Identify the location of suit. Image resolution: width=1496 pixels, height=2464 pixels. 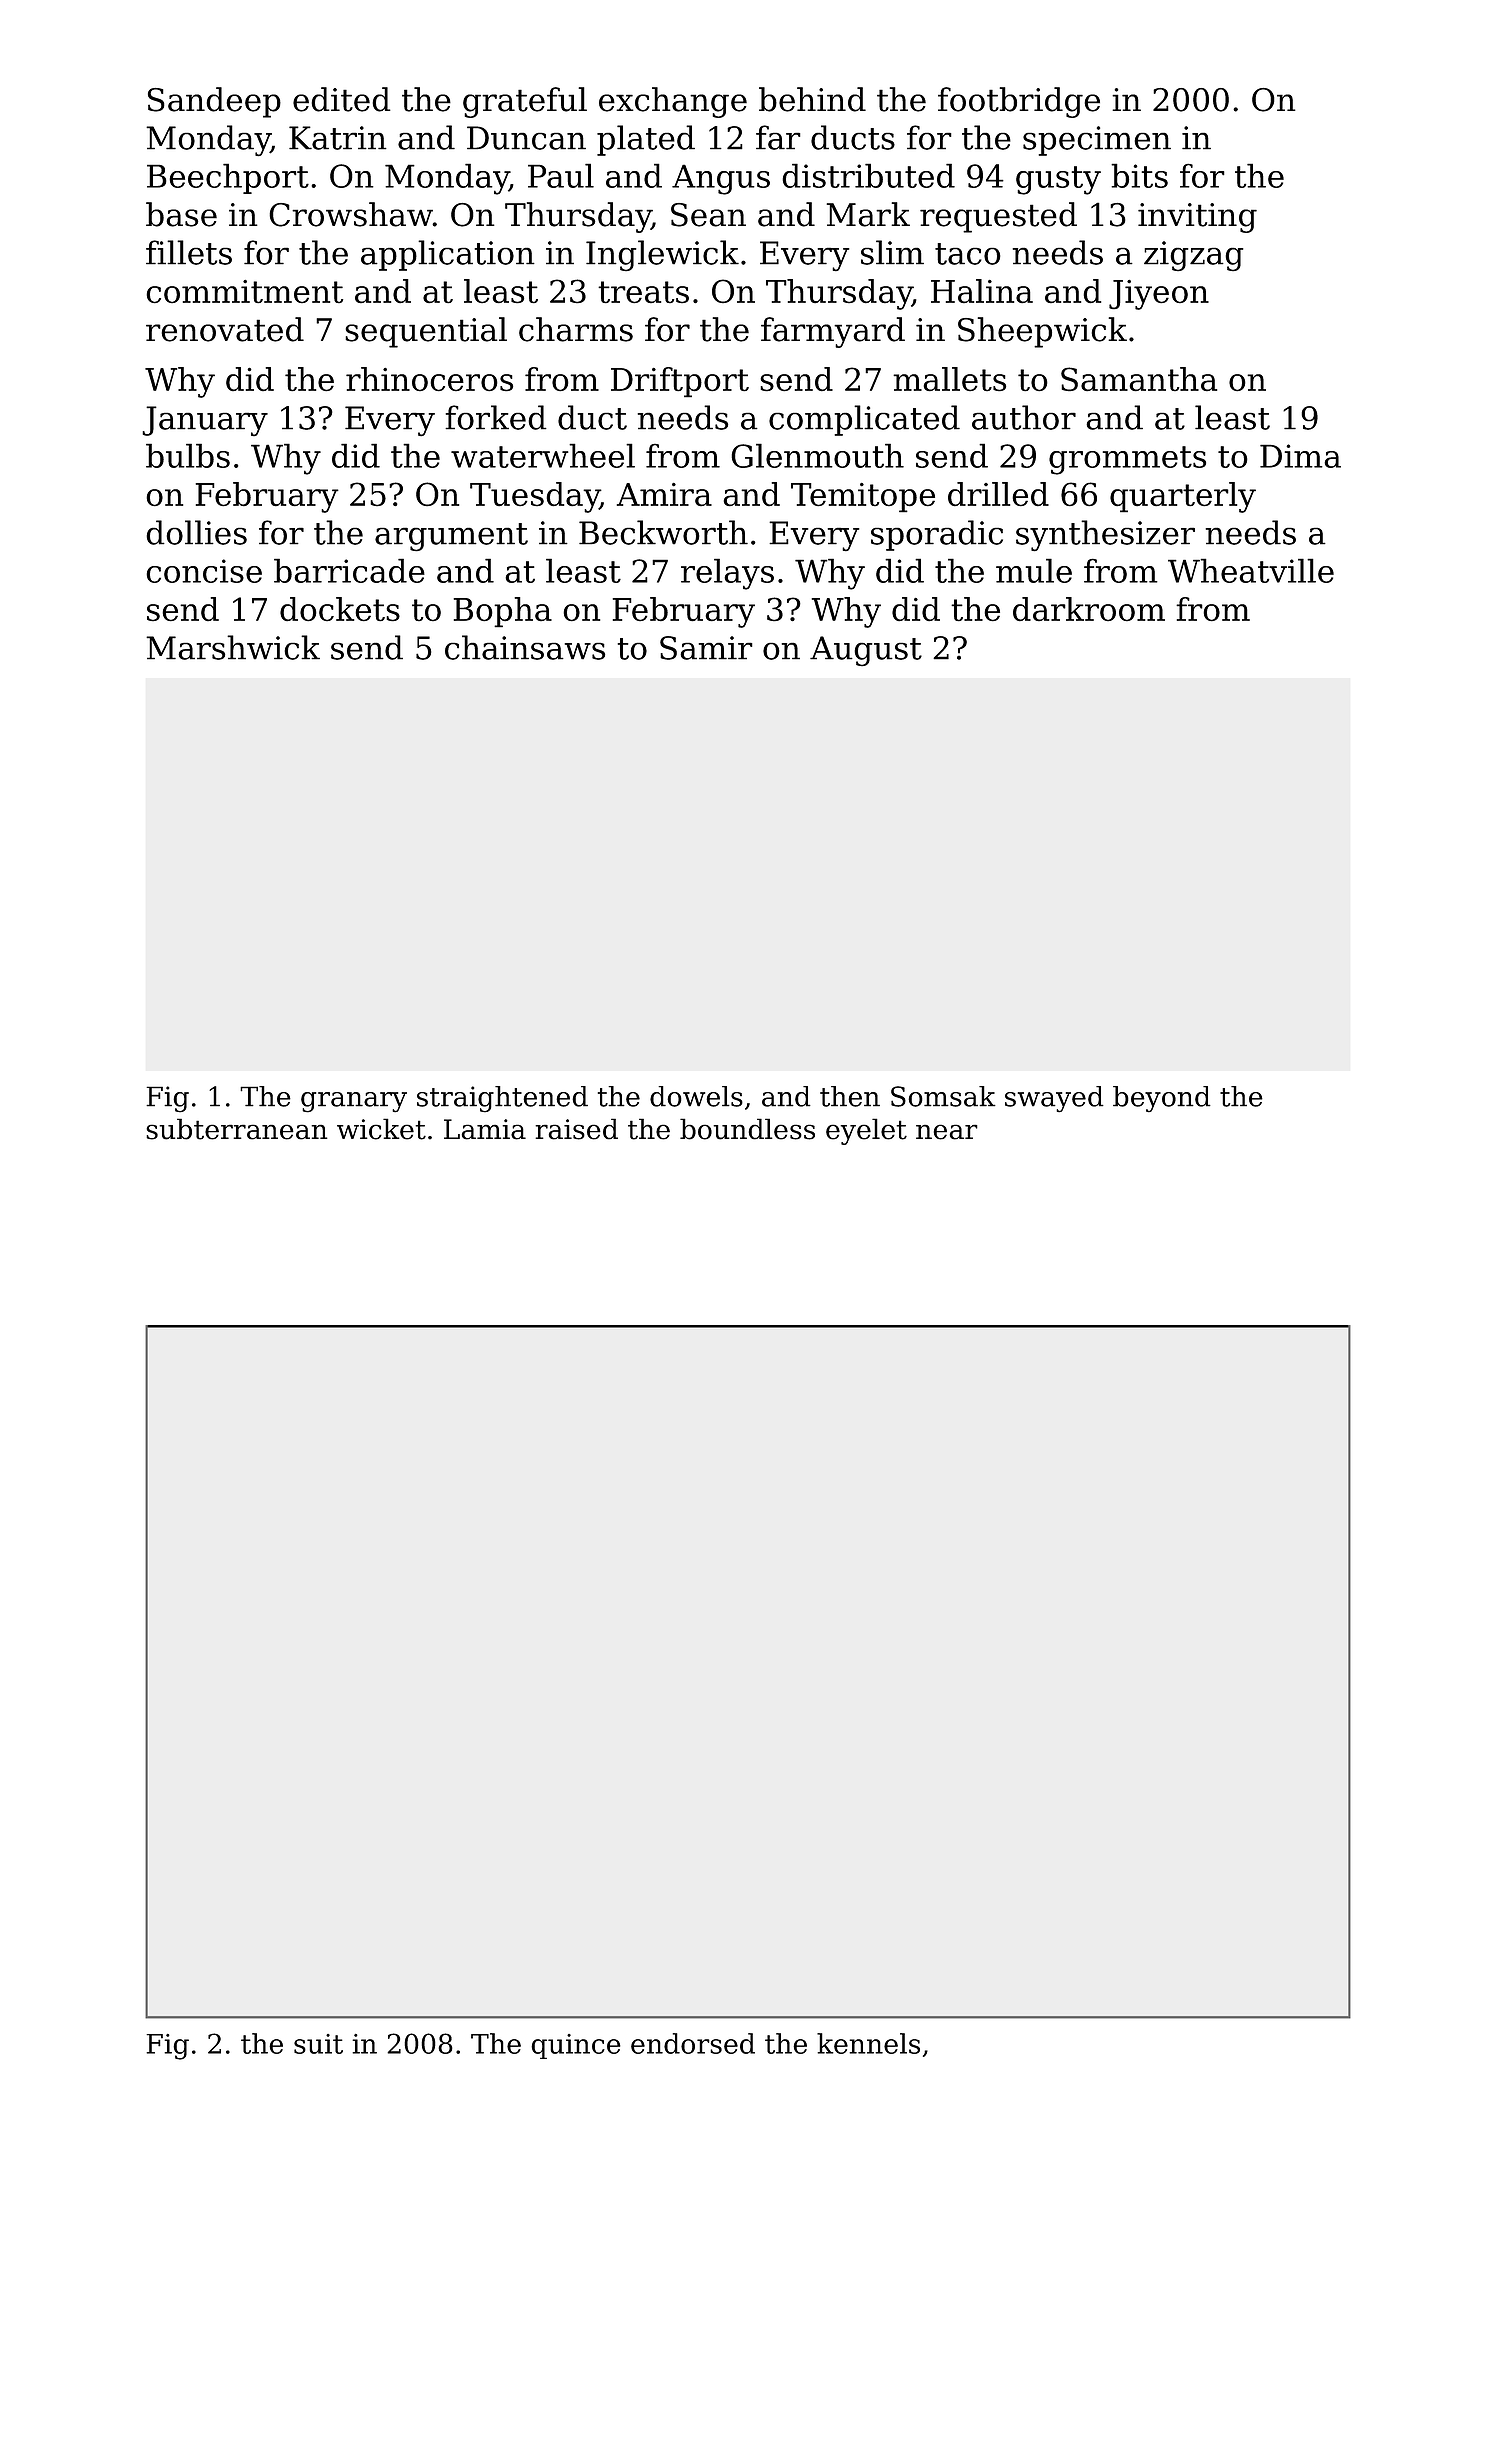
(318, 2044).
